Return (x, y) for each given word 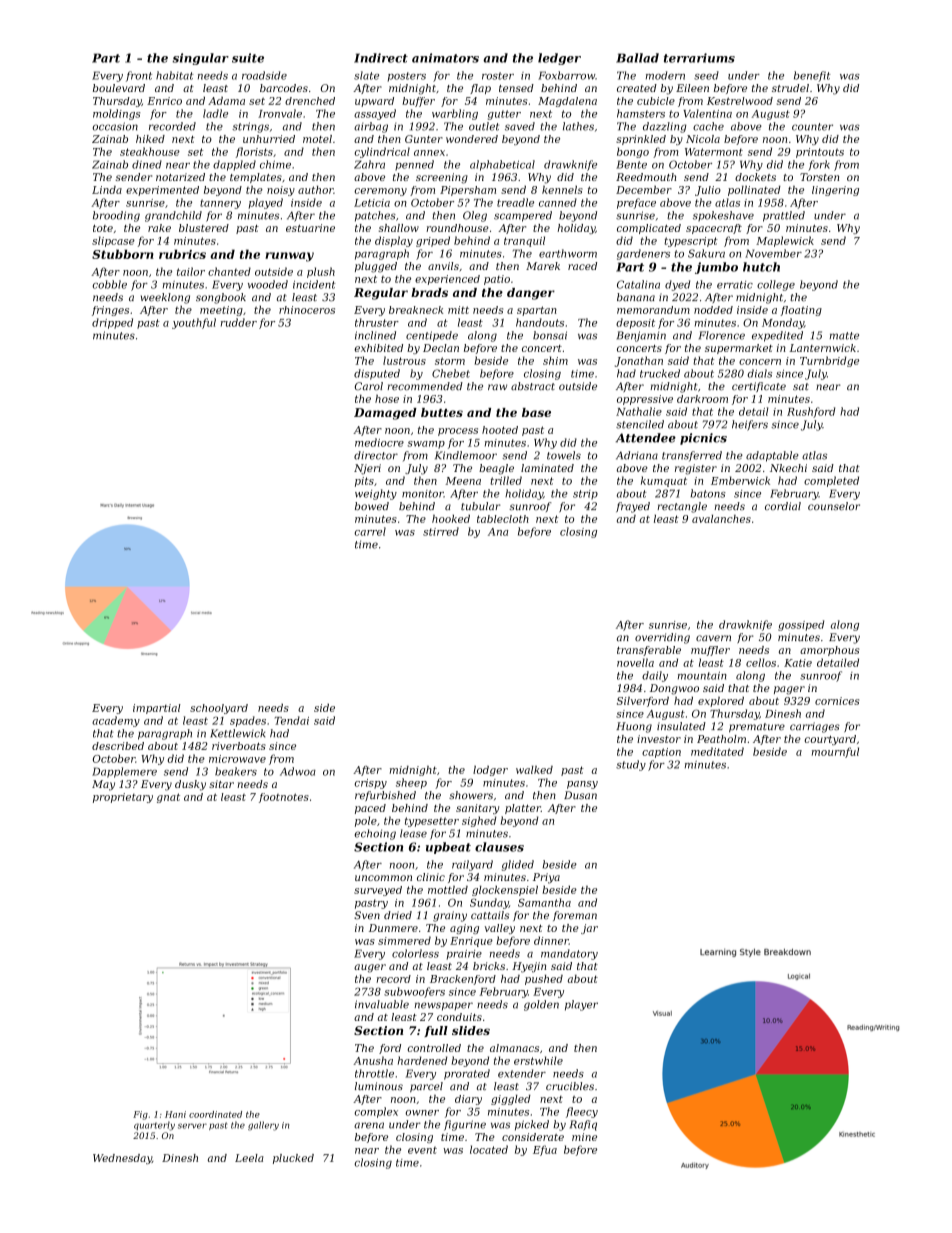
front (139, 76)
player (581, 1005)
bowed (372, 506)
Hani (175, 1114)
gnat (168, 798)
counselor (834, 506)
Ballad (637, 58)
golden (541, 1005)
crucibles (570, 1086)
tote (103, 228)
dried (398, 915)
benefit (812, 76)
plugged (376, 267)
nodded (713, 310)
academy (116, 721)
